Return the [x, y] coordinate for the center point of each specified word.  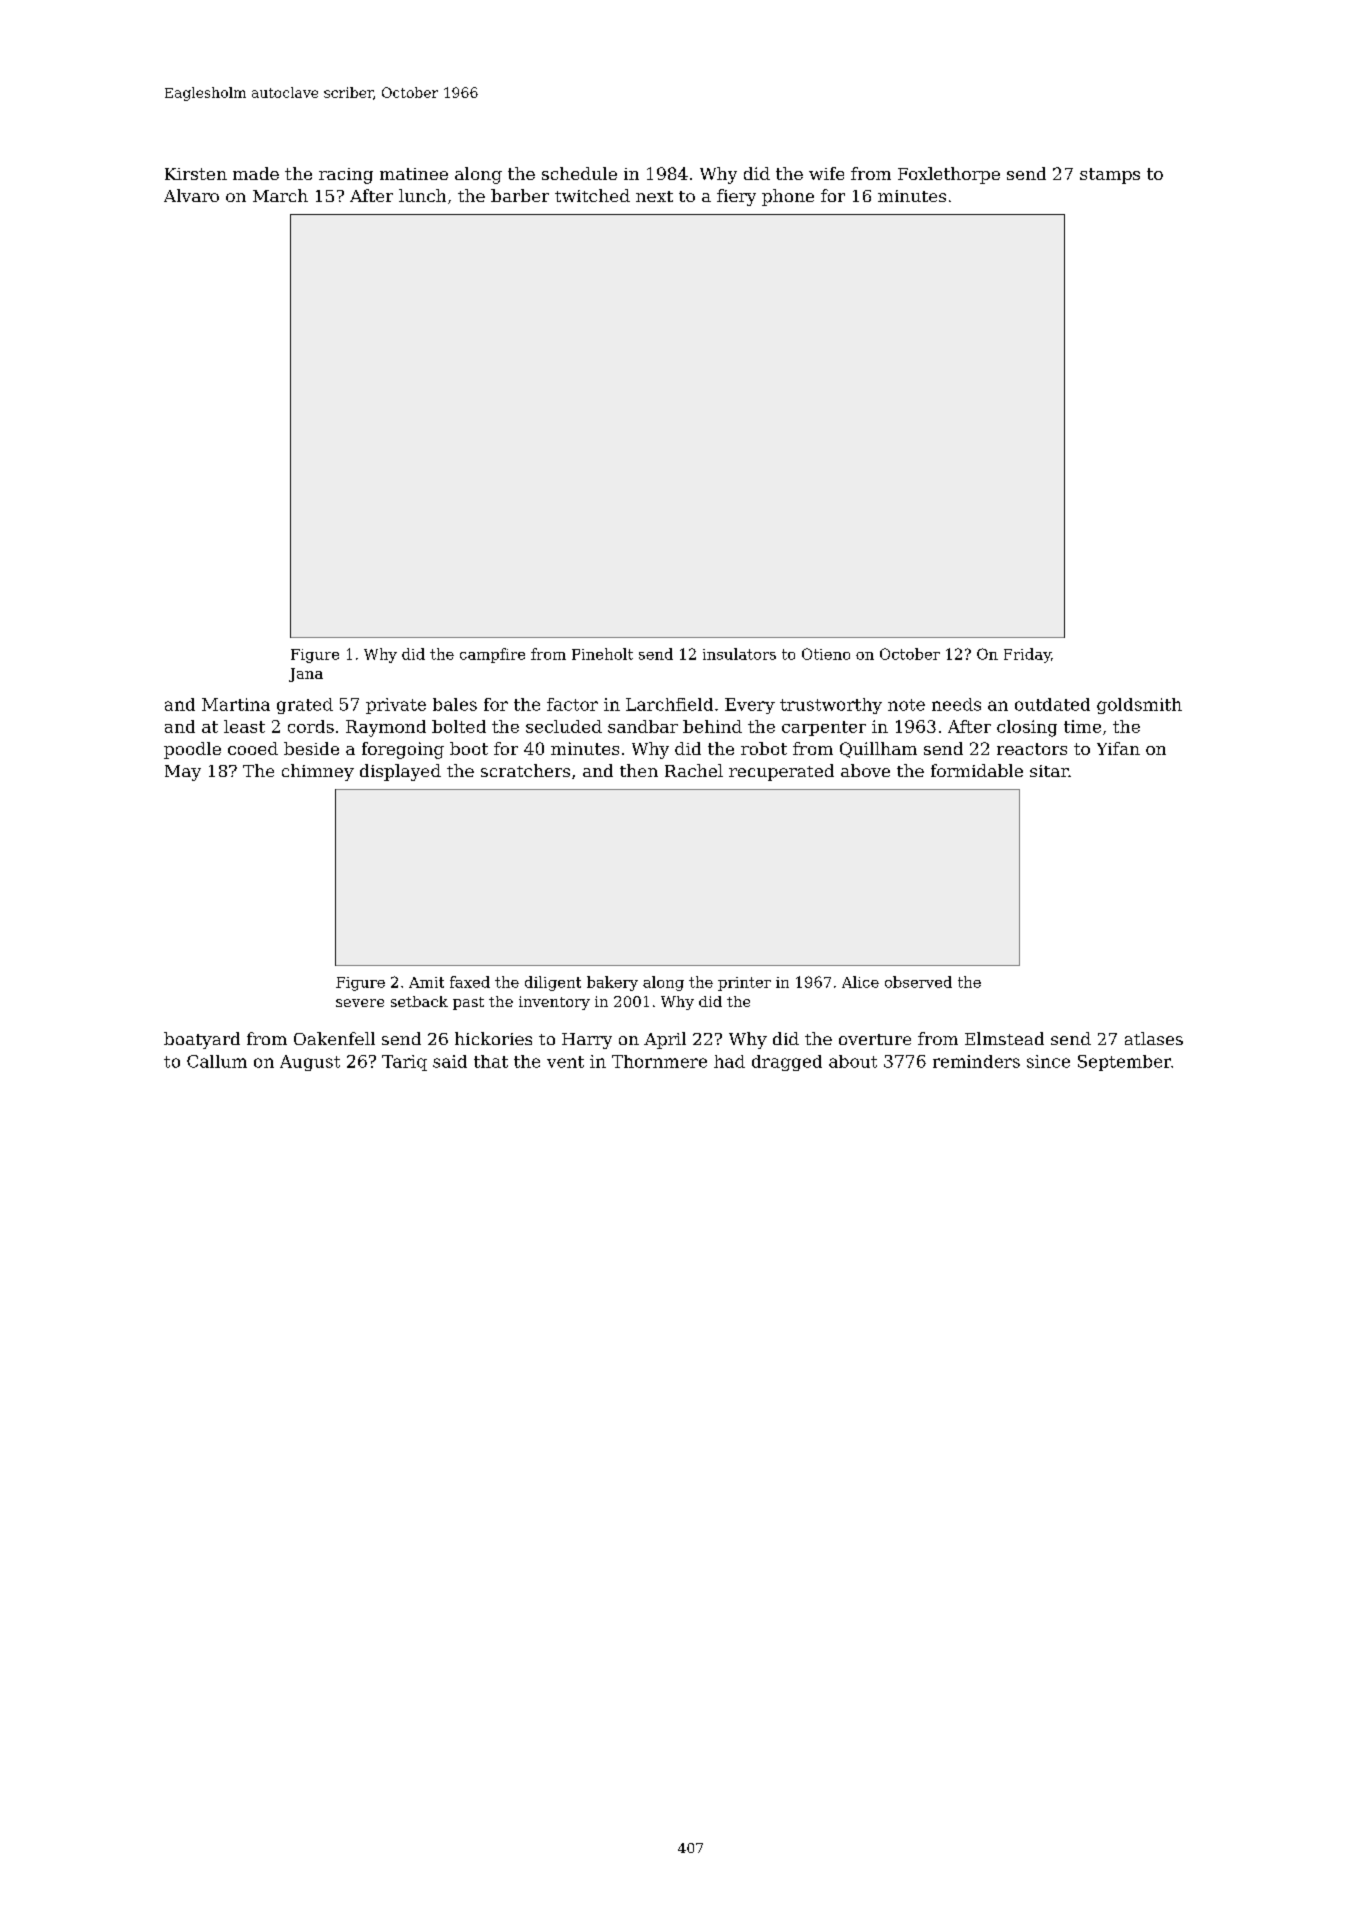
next [654, 196]
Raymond [386, 728]
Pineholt [602, 654]
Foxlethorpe [949, 175]
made [256, 173]
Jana [306, 675]
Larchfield [669, 704]
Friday [1027, 655]
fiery [736, 197]
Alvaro [191, 195]
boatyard [202, 1040]
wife [826, 173]
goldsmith [1139, 706]
